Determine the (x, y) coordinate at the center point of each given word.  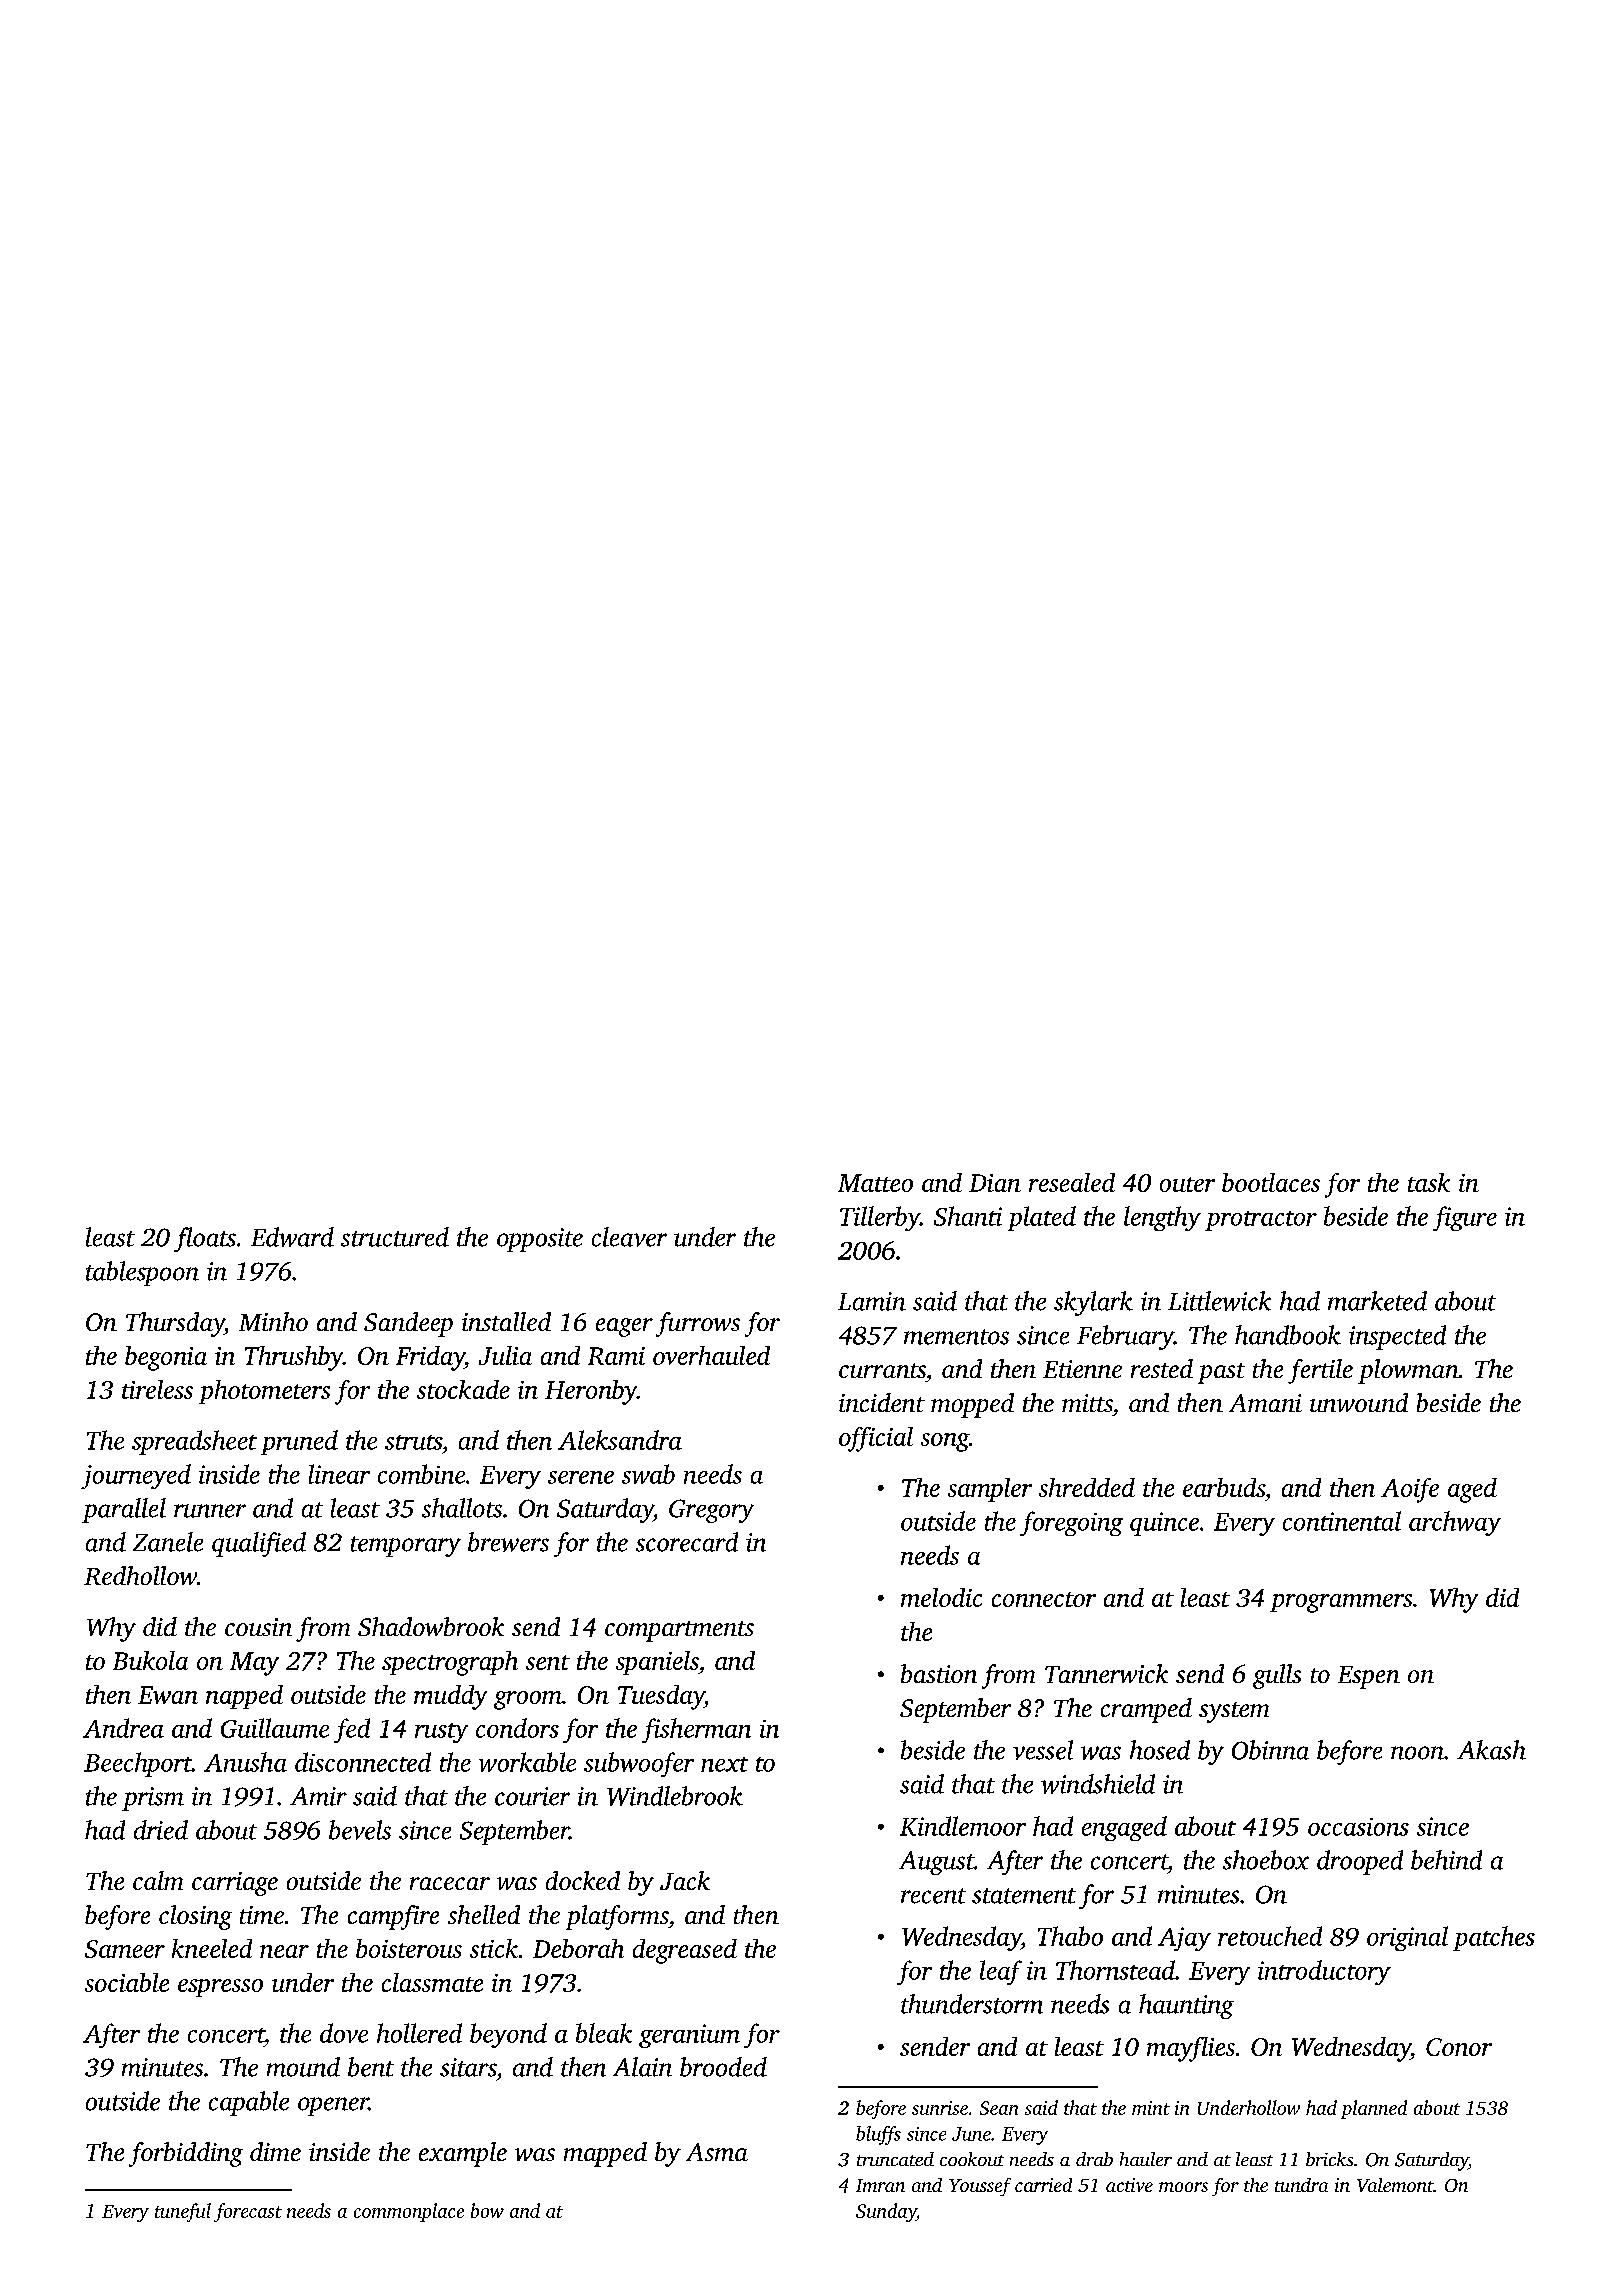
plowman (1408, 1371)
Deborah (578, 1948)
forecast (248, 2212)
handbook (1288, 1335)
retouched (1270, 1936)
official (876, 1439)
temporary (406, 1546)
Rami (616, 1356)
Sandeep (408, 1324)
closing (195, 1917)
